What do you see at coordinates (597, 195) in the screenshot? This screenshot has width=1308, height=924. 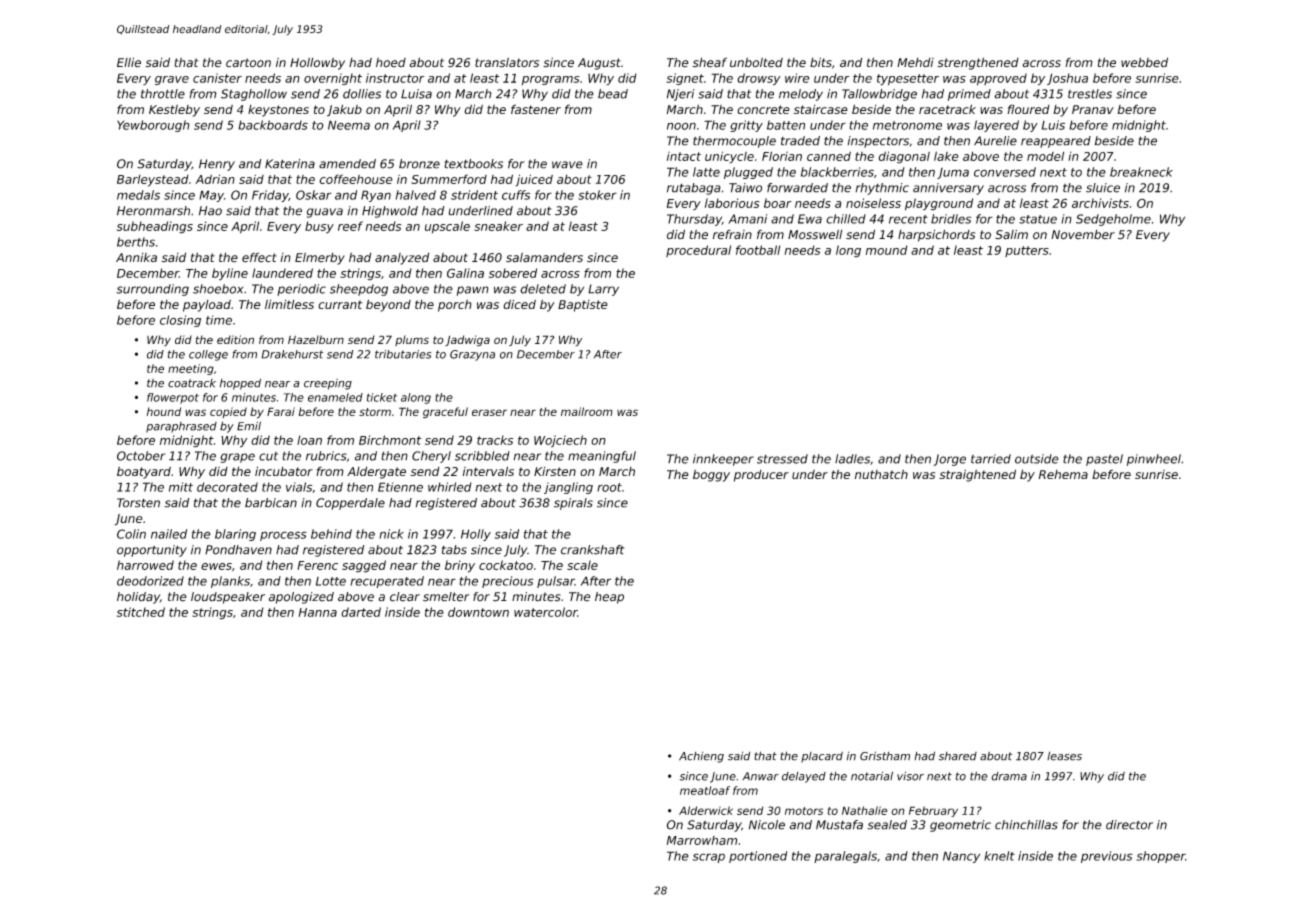 I see `stoker` at bounding box center [597, 195].
